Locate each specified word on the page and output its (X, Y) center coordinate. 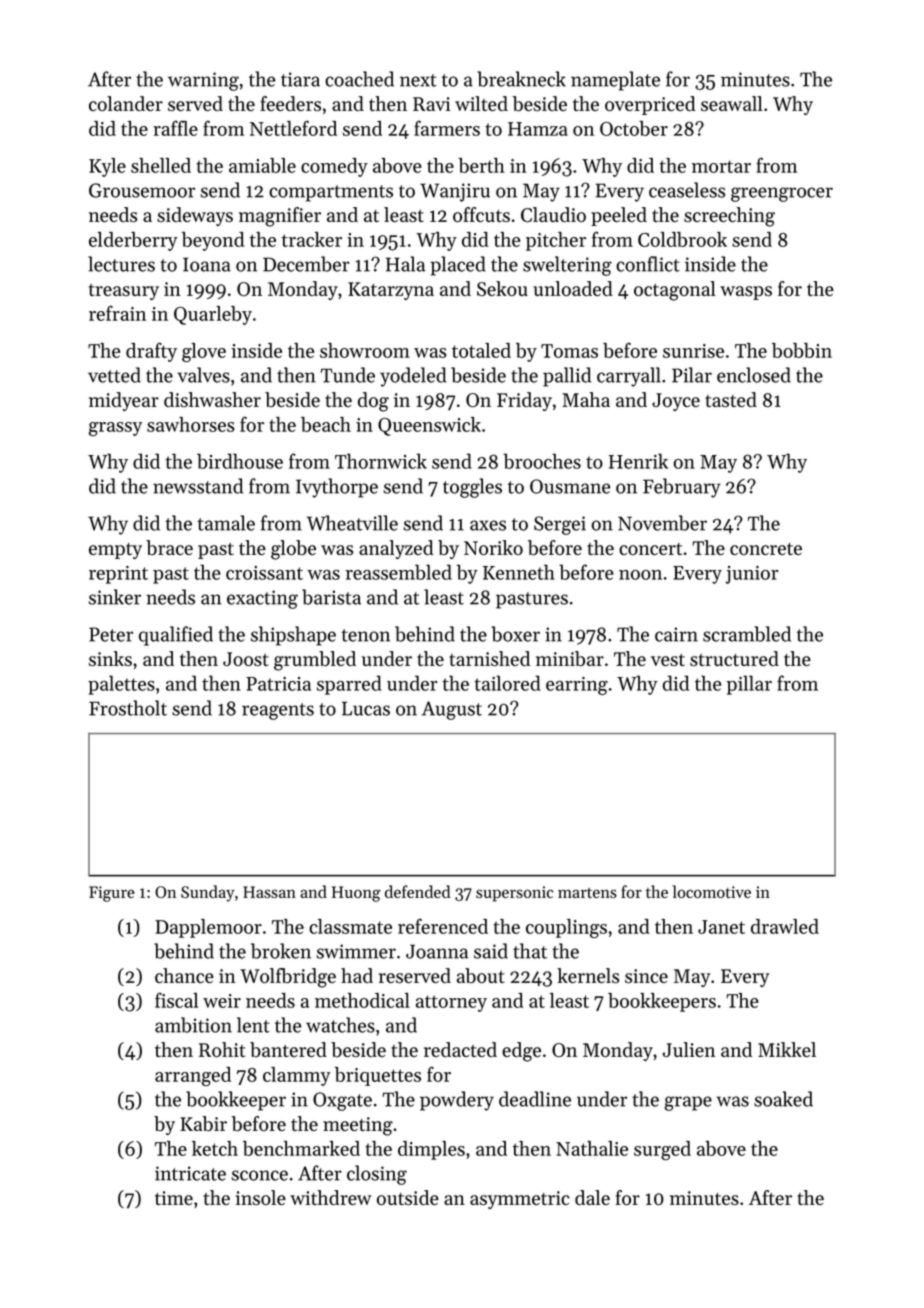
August (452, 710)
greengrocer (782, 194)
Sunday (207, 893)
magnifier (280, 217)
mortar (721, 166)
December (306, 264)
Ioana (207, 264)
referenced (443, 926)
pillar (749, 685)
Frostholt (128, 708)
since (646, 976)
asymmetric (520, 1200)
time (174, 1198)
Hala (405, 264)
